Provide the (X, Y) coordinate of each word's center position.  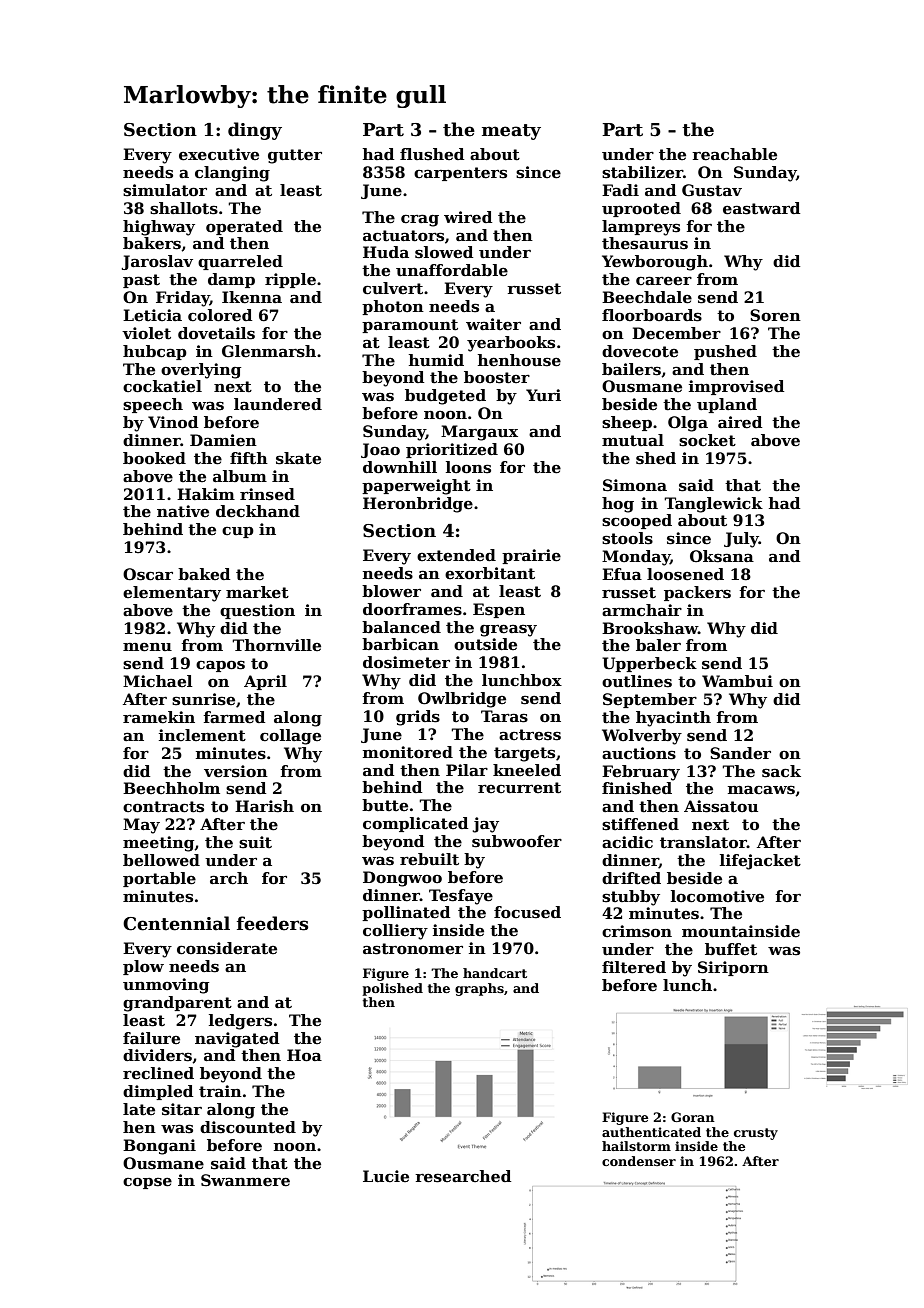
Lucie (386, 1176)
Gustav (712, 190)
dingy (255, 131)
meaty (511, 132)
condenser (639, 1161)
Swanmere (245, 1180)
